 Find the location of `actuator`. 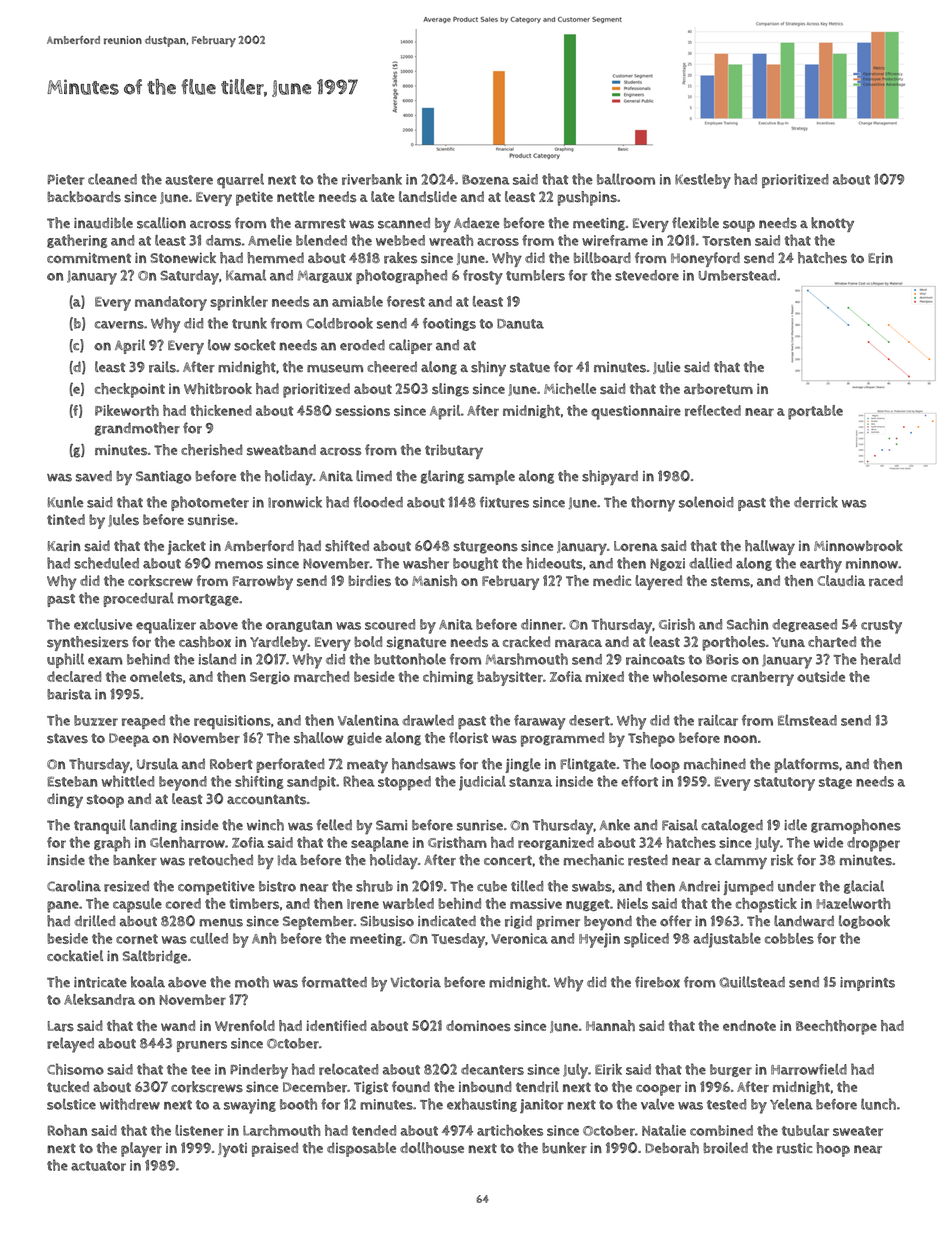

actuator is located at coordinates (98, 1166).
